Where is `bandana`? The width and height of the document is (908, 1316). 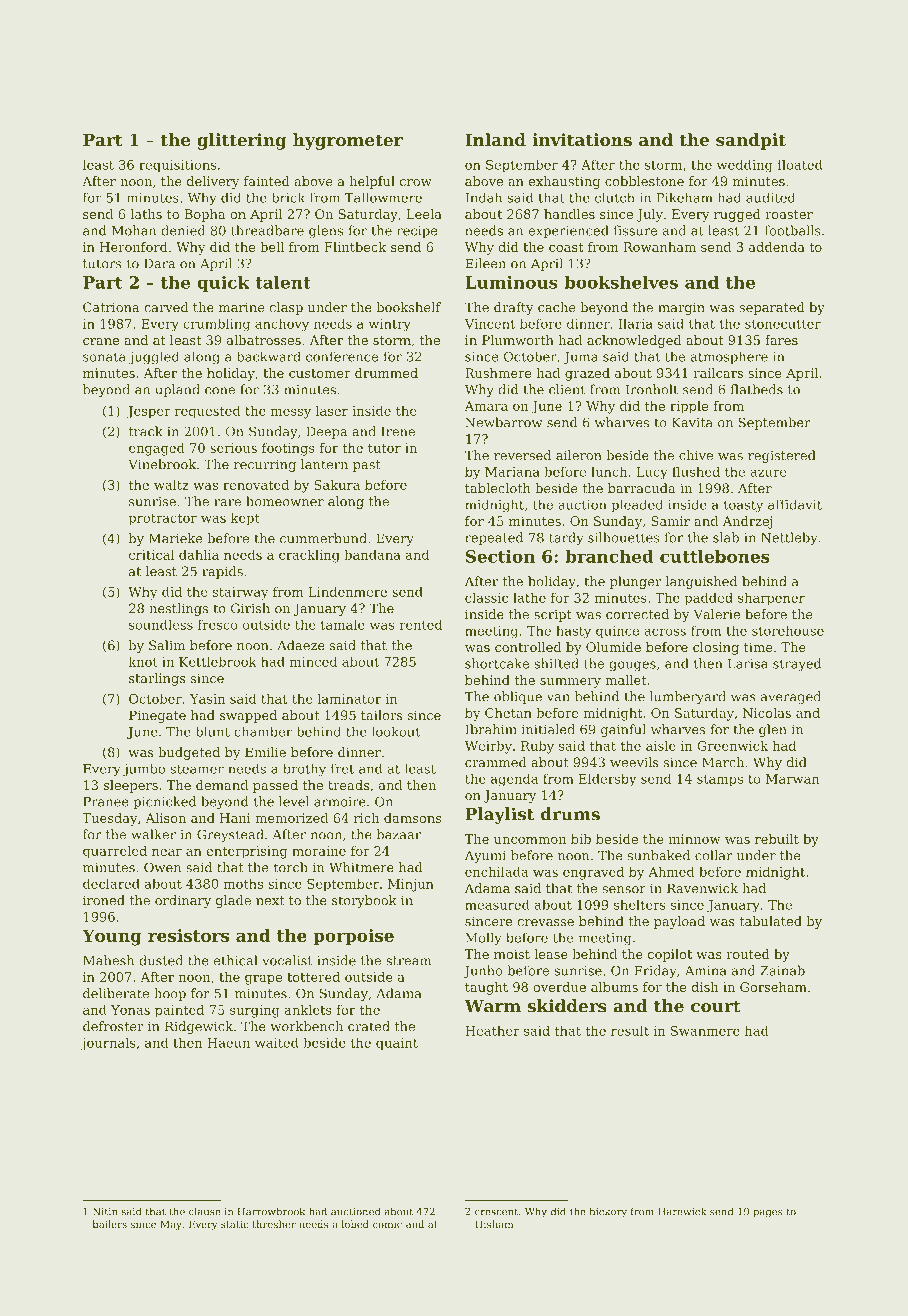
bandana is located at coordinates (372, 554).
